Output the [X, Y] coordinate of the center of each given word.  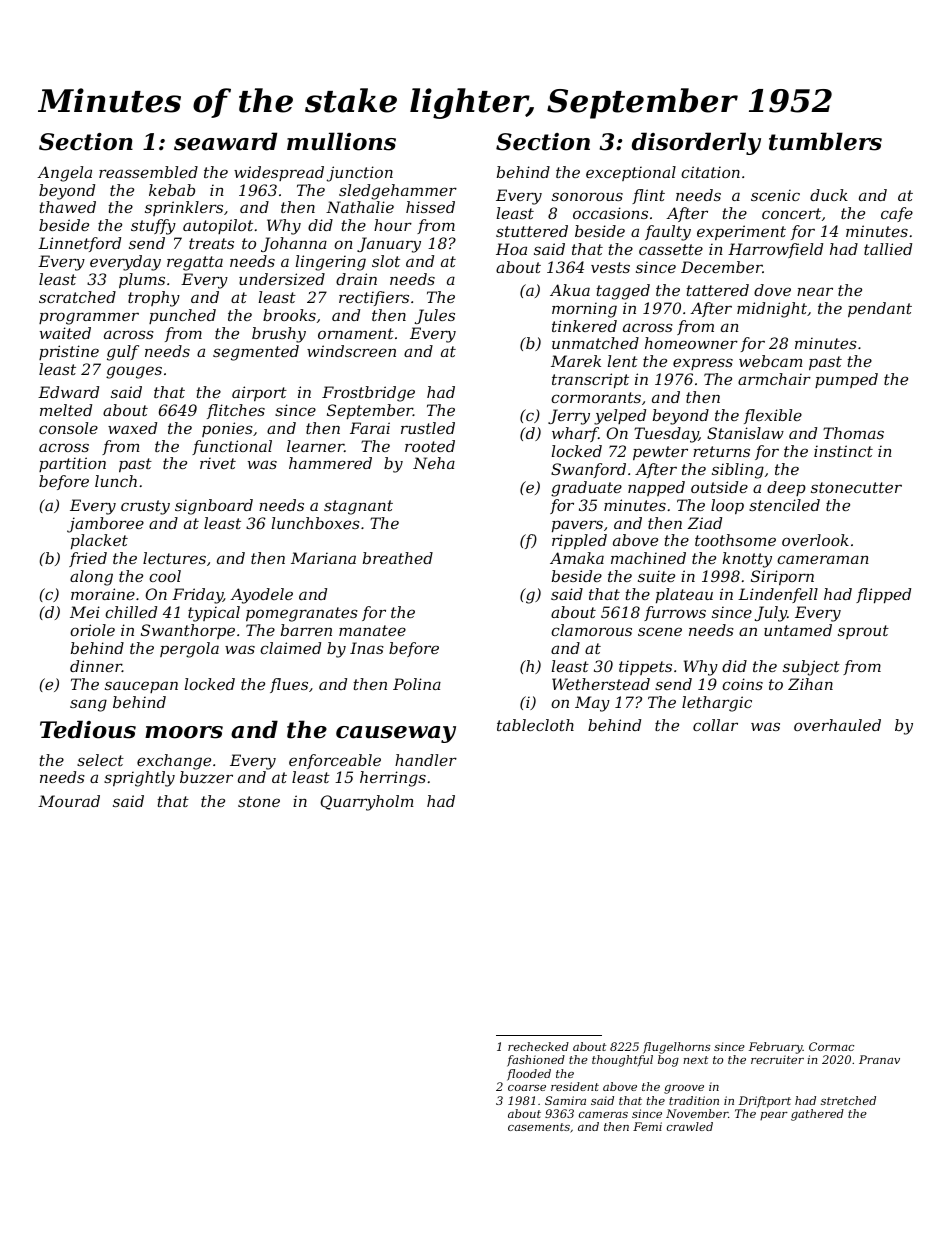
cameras [603, 1115]
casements [539, 1127]
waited [65, 333]
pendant [880, 309]
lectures [174, 558]
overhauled [837, 725]
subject [811, 668]
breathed [398, 558]
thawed [68, 207]
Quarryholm [367, 803]
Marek [576, 361]
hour [393, 225]
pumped [846, 380]
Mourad [69, 801]
